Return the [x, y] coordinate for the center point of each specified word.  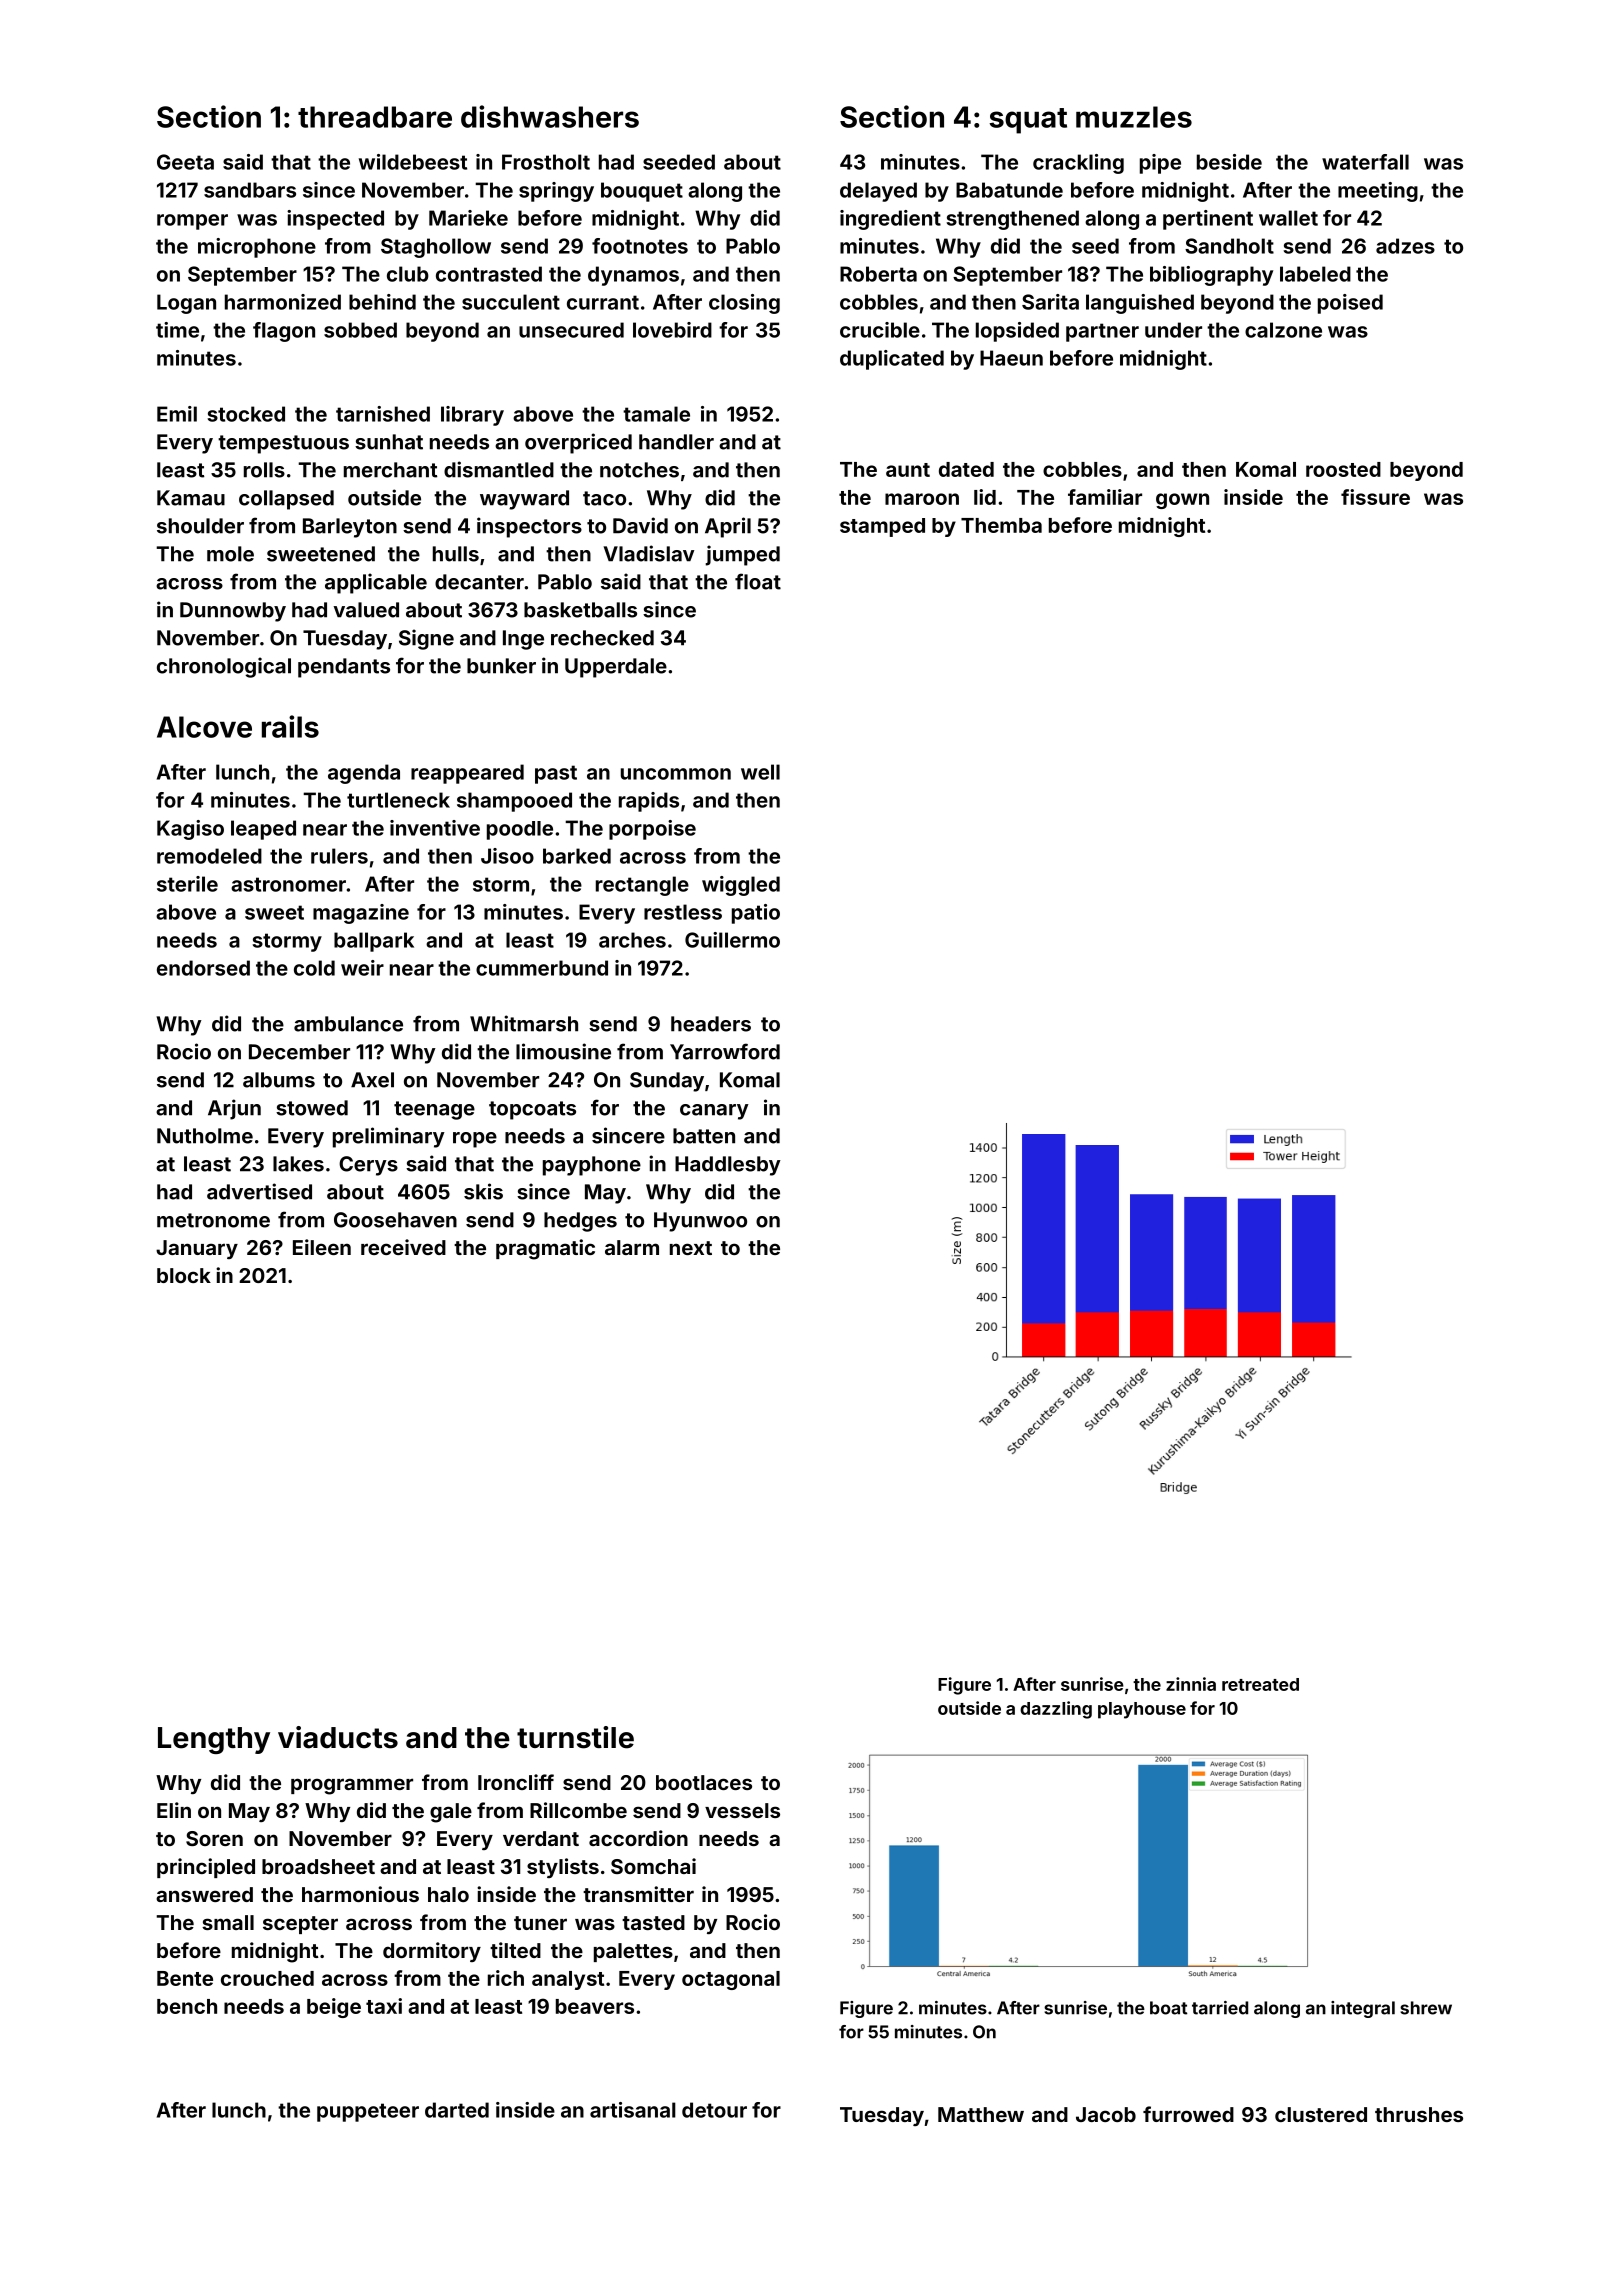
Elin [174, 1810]
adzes [1405, 246]
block [184, 1275]
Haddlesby [728, 1166]
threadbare [375, 117]
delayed [878, 192]
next [691, 1248]
